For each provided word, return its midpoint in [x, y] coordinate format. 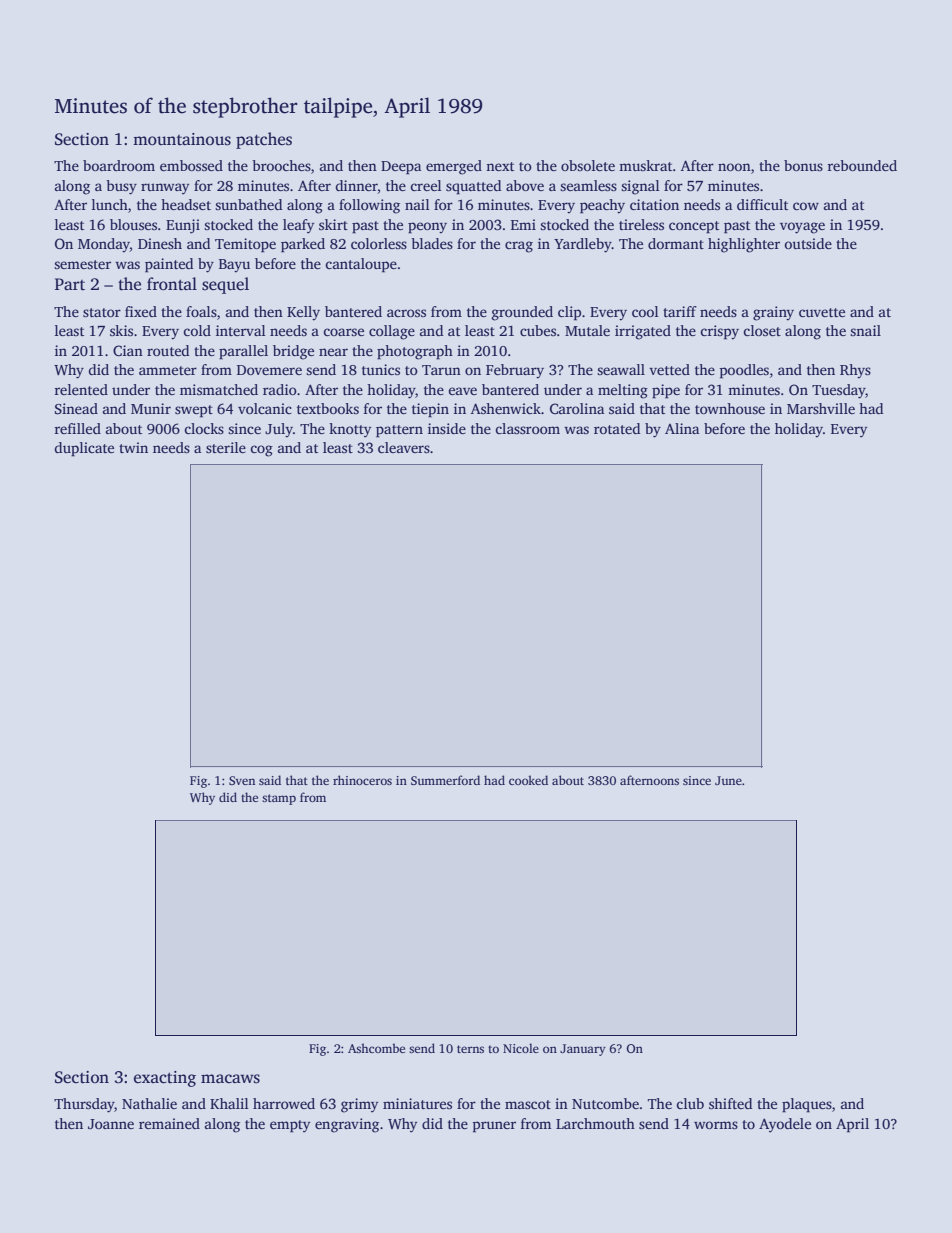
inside [447, 428]
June [728, 780]
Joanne [111, 1124]
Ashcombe [376, 1048]
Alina [682, 428]
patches [264, 140]
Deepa [401, 168]
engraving [347, 1125]
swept [194, 411]
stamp [279, 799]
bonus [803, 165]
